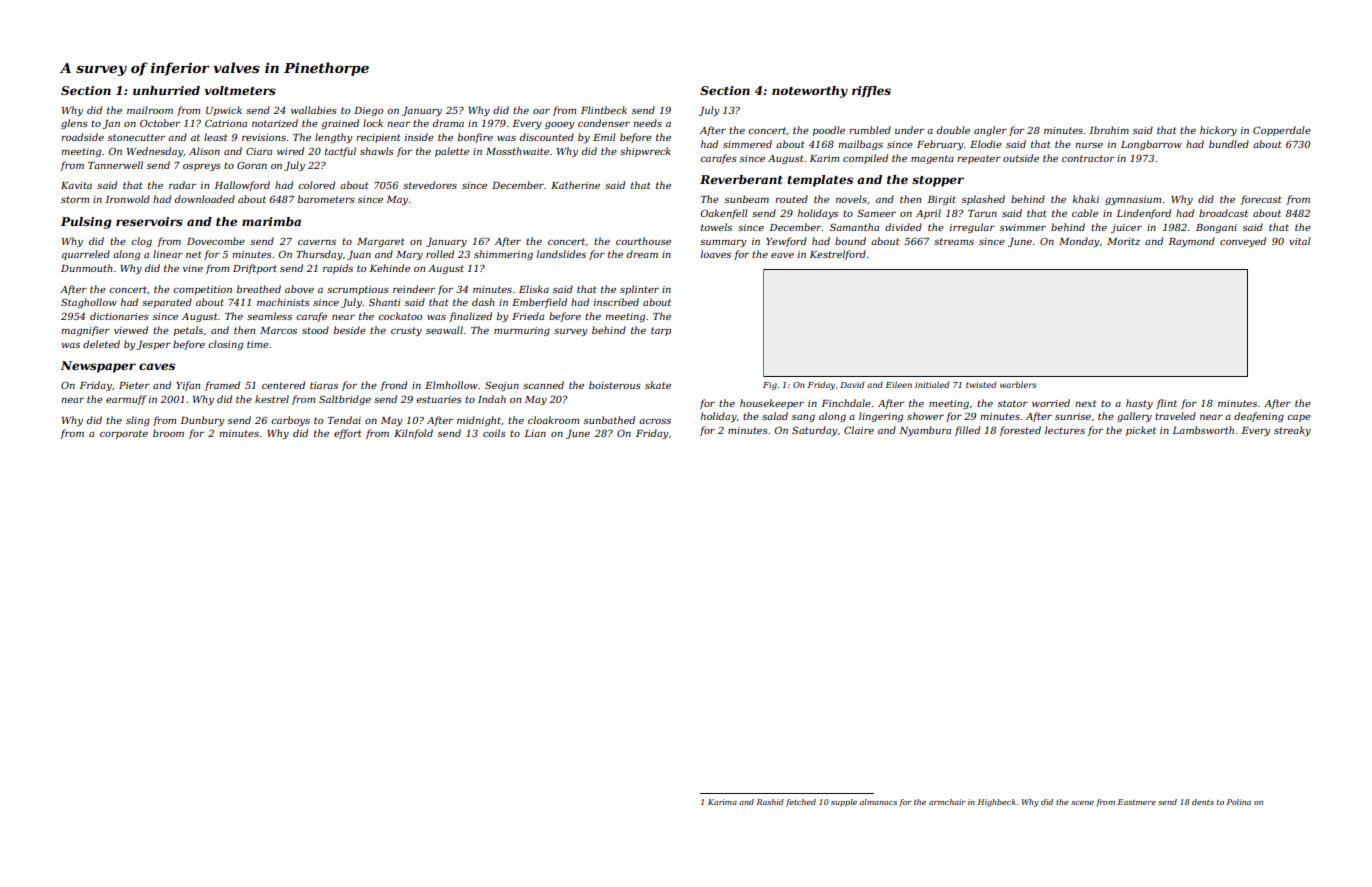  Describe the element at coordinates (810, 92) in the page. I see `noteworthy` at that location.
